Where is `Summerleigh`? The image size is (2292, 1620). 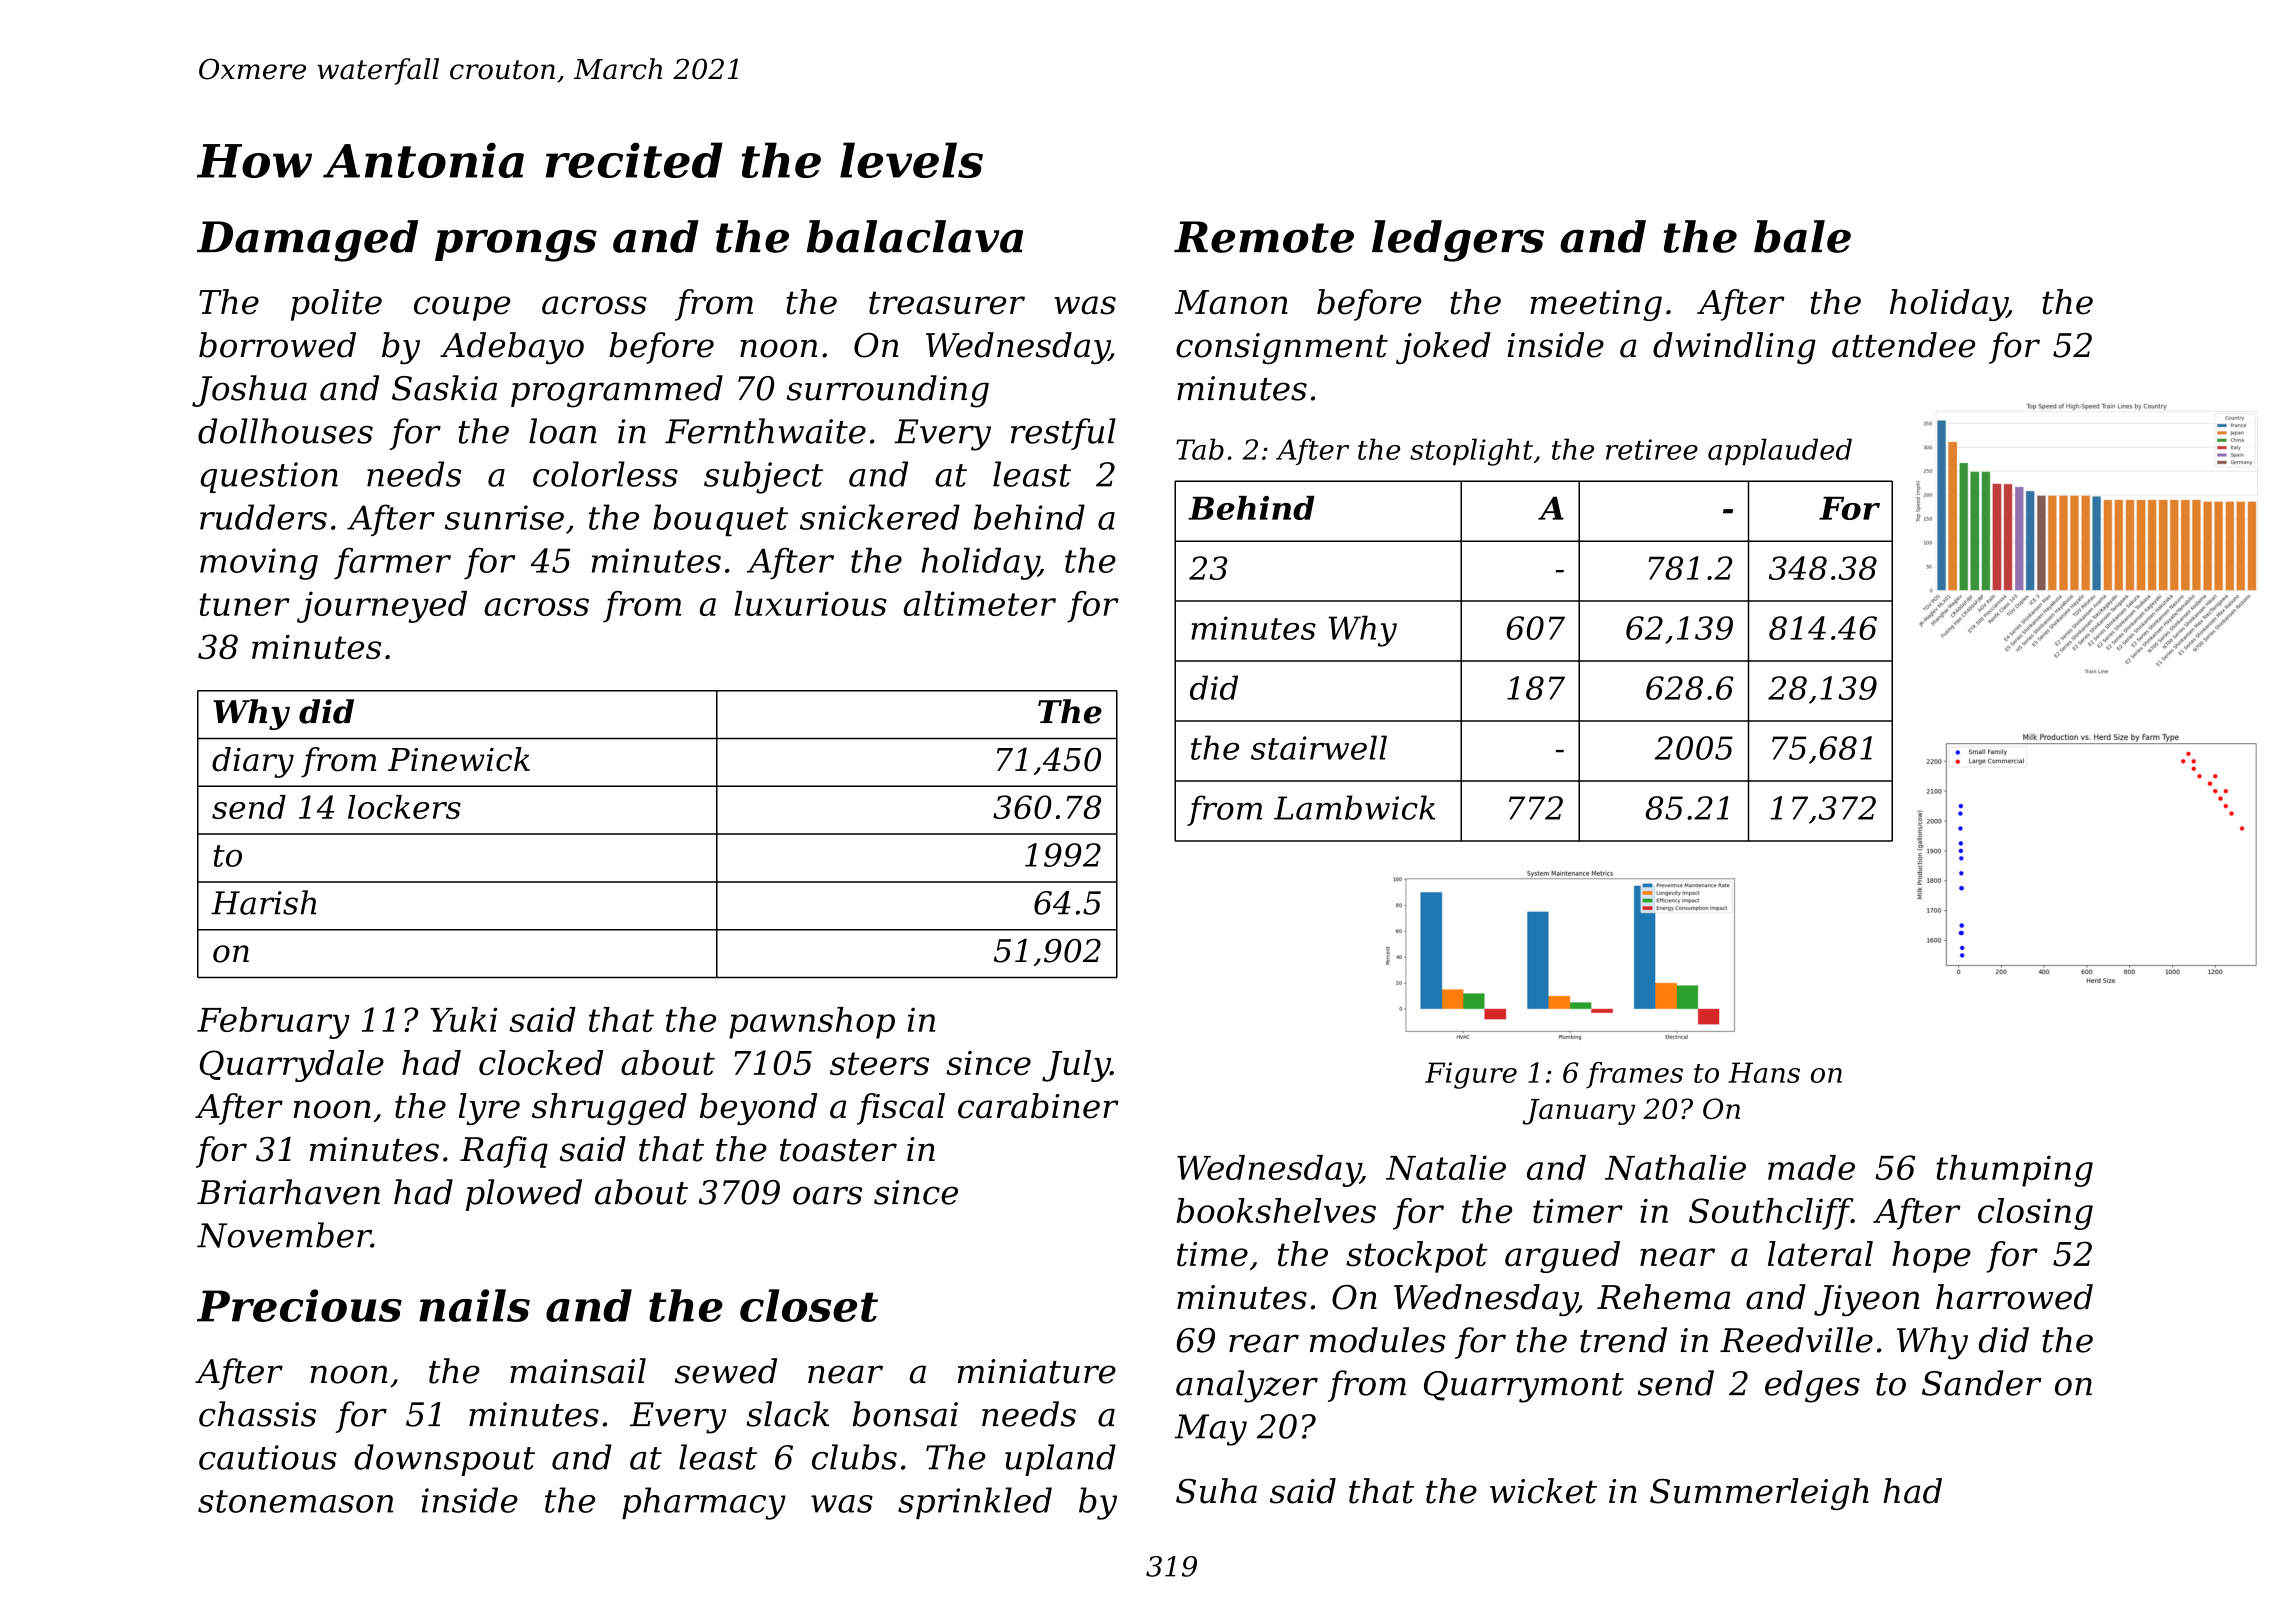
Summerleigh is located at coordinates (1759, 1494).
